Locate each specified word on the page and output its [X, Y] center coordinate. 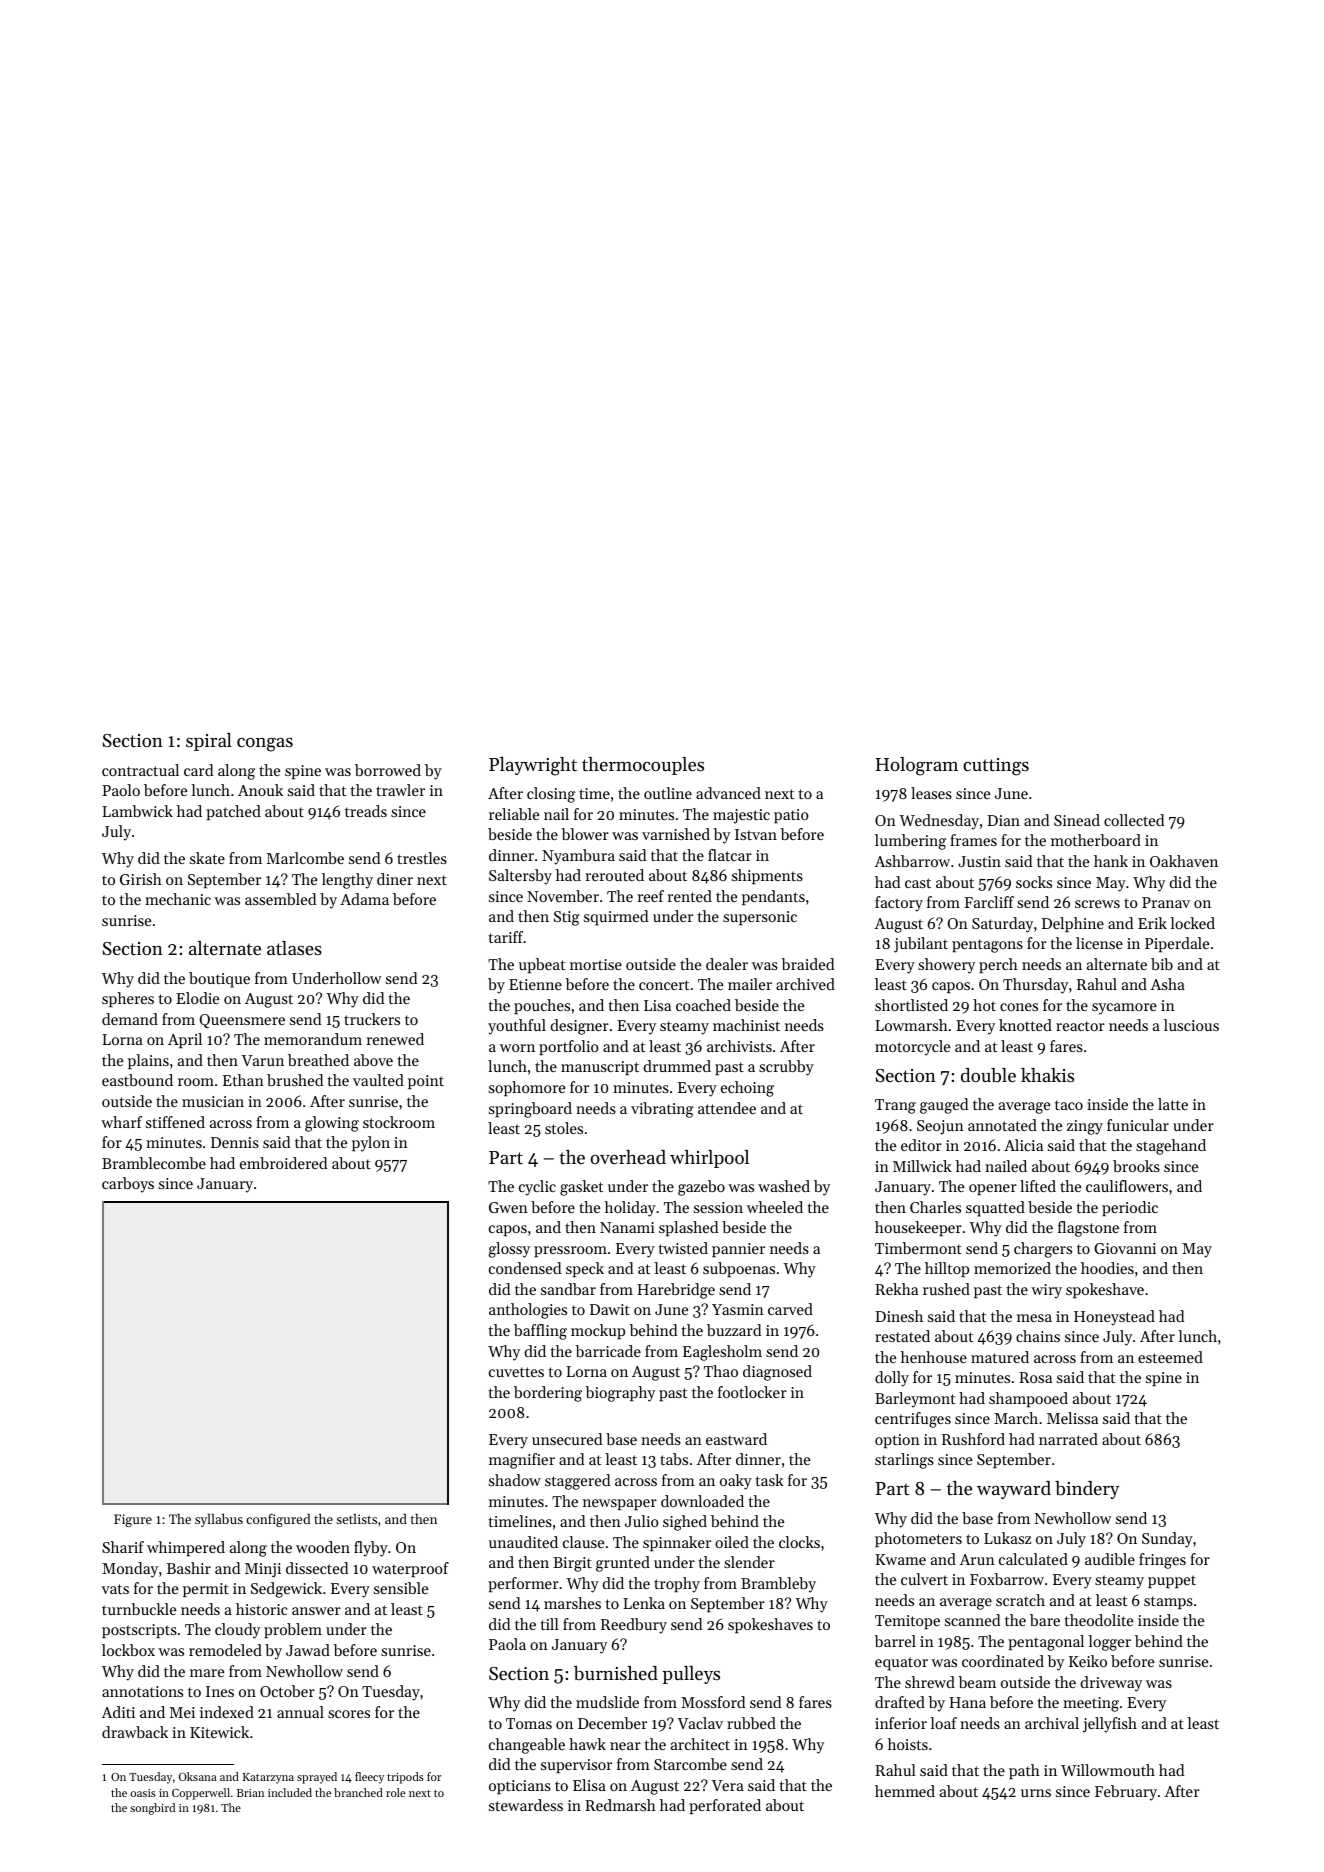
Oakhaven [1184, 861]
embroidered [283, 1163]
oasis [143, 1793]
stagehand [1171, 1147]
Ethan [243, 1080]
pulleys [691, 1675]
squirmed [616, 918]
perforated [725, 1806]
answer [316, 1611]
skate [207, 858]
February [1126, 1793]
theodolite [1099, 1620]
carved [790, 1309]
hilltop [947, 1269]
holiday [630, 1209]
